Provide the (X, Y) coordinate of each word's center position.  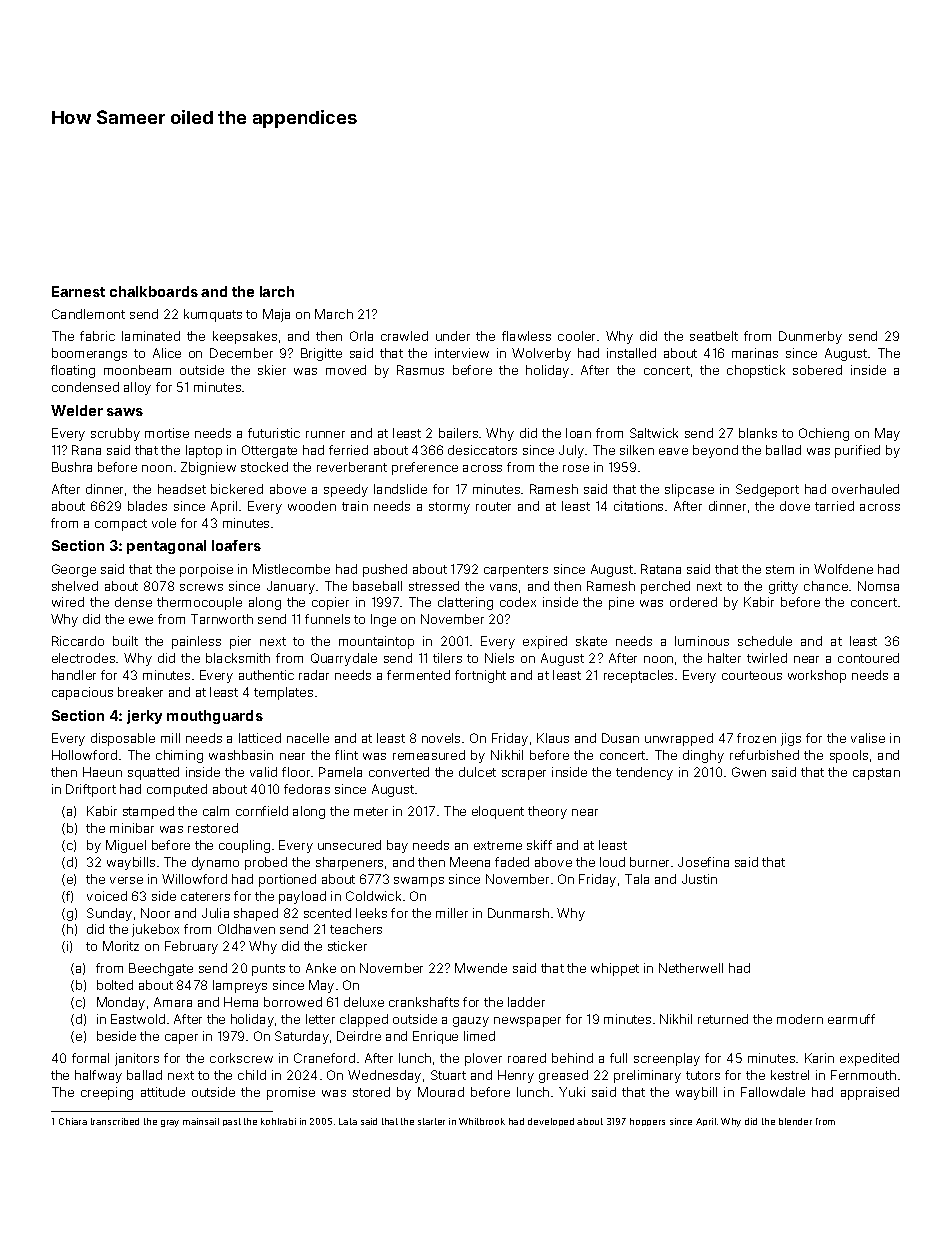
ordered (693, 602)
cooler (576, 336)
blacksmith (238, 658)
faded (512, 862)
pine (621, 603)
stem (780, 569)
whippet (615, 969)
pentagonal (166, 547)
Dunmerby (810, 337)
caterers (205, 896)
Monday (121, 1003)
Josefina (703, 862)
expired (545, 642)
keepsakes (245, 337)
